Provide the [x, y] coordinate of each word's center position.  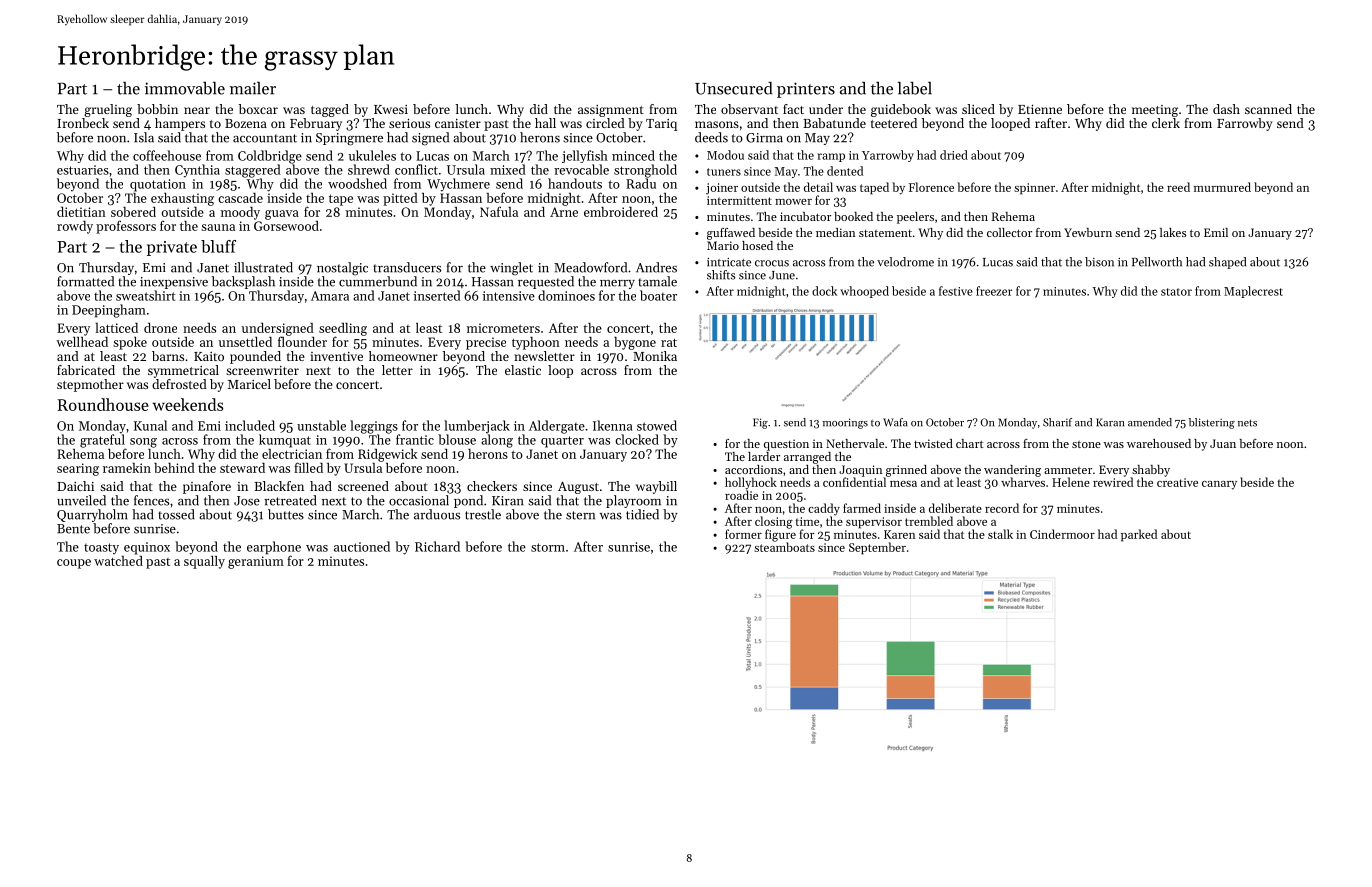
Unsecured [733, 88]
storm [548, 547]
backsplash [243, 282]
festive [956, 291]
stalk [1000, 534]
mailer [253, 88]
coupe [74, 564]
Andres [656, 267]
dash [1226, 109]
